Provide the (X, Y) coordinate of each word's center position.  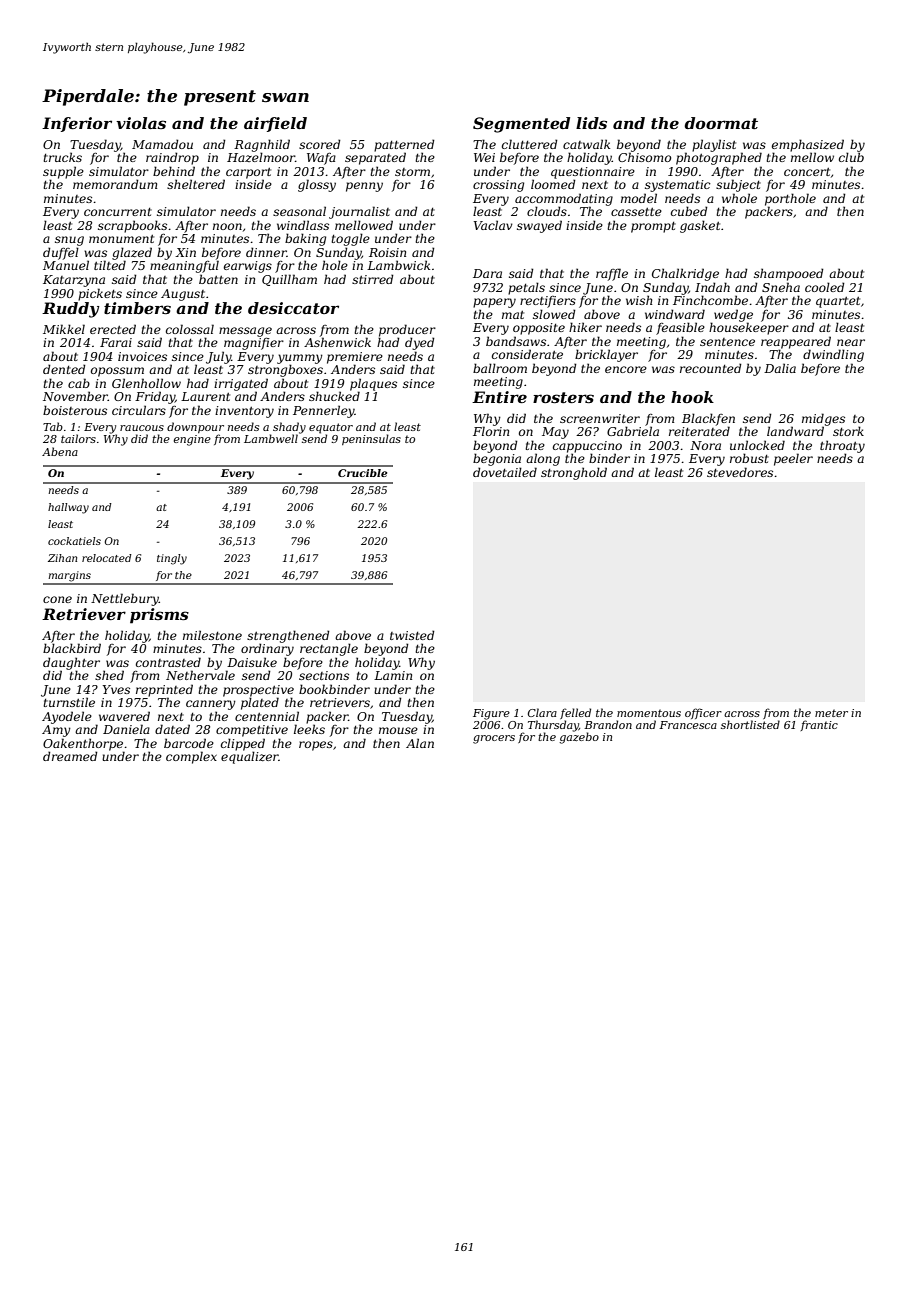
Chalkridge (685, 274)
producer (407, 330)
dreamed (70, 756)
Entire (499, 397)
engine (192, 440)
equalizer (250, 757)
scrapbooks (132, 226)
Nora (705, 445)
